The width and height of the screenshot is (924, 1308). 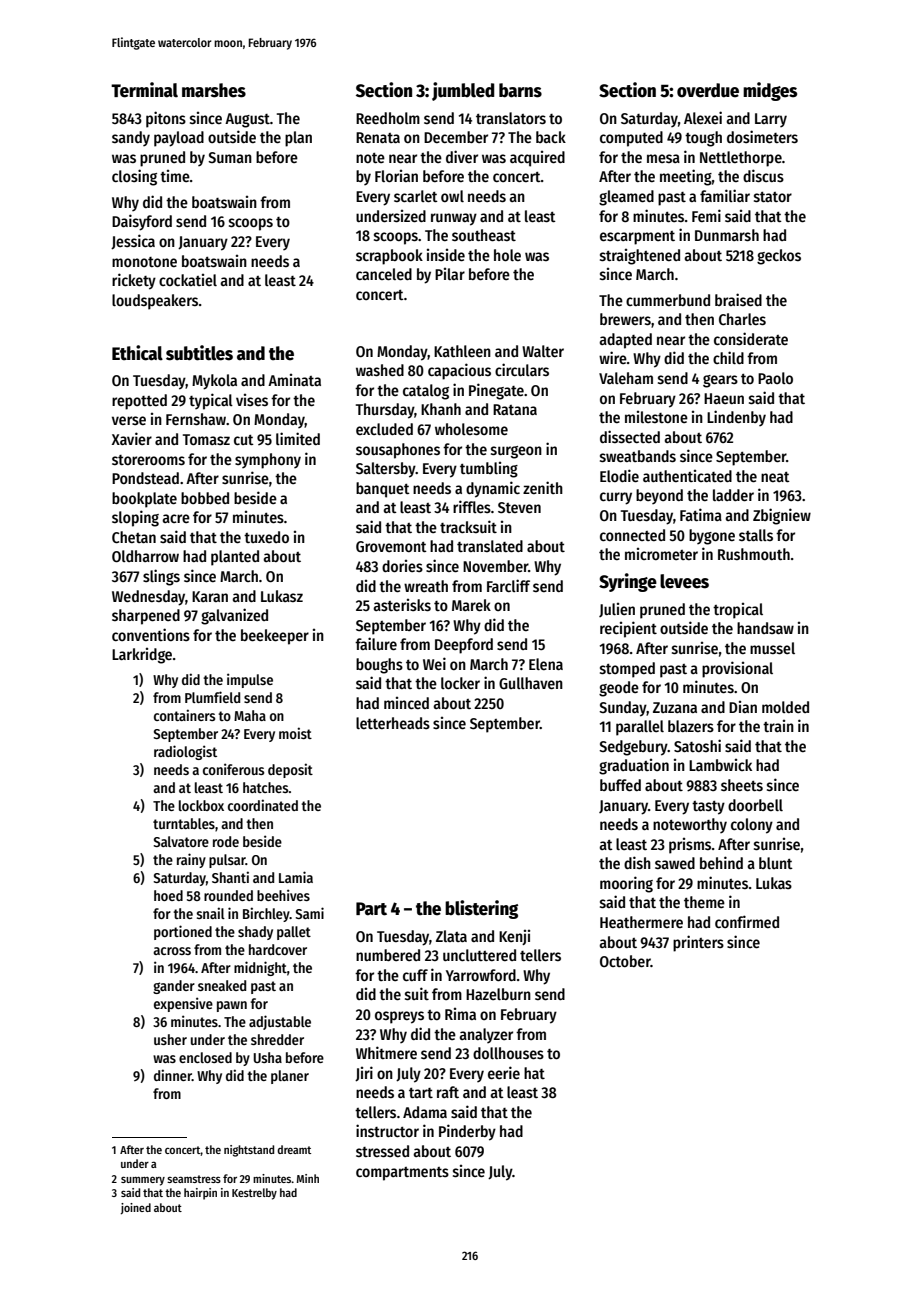 I want to click on midges, so click(x=770, y=91).
